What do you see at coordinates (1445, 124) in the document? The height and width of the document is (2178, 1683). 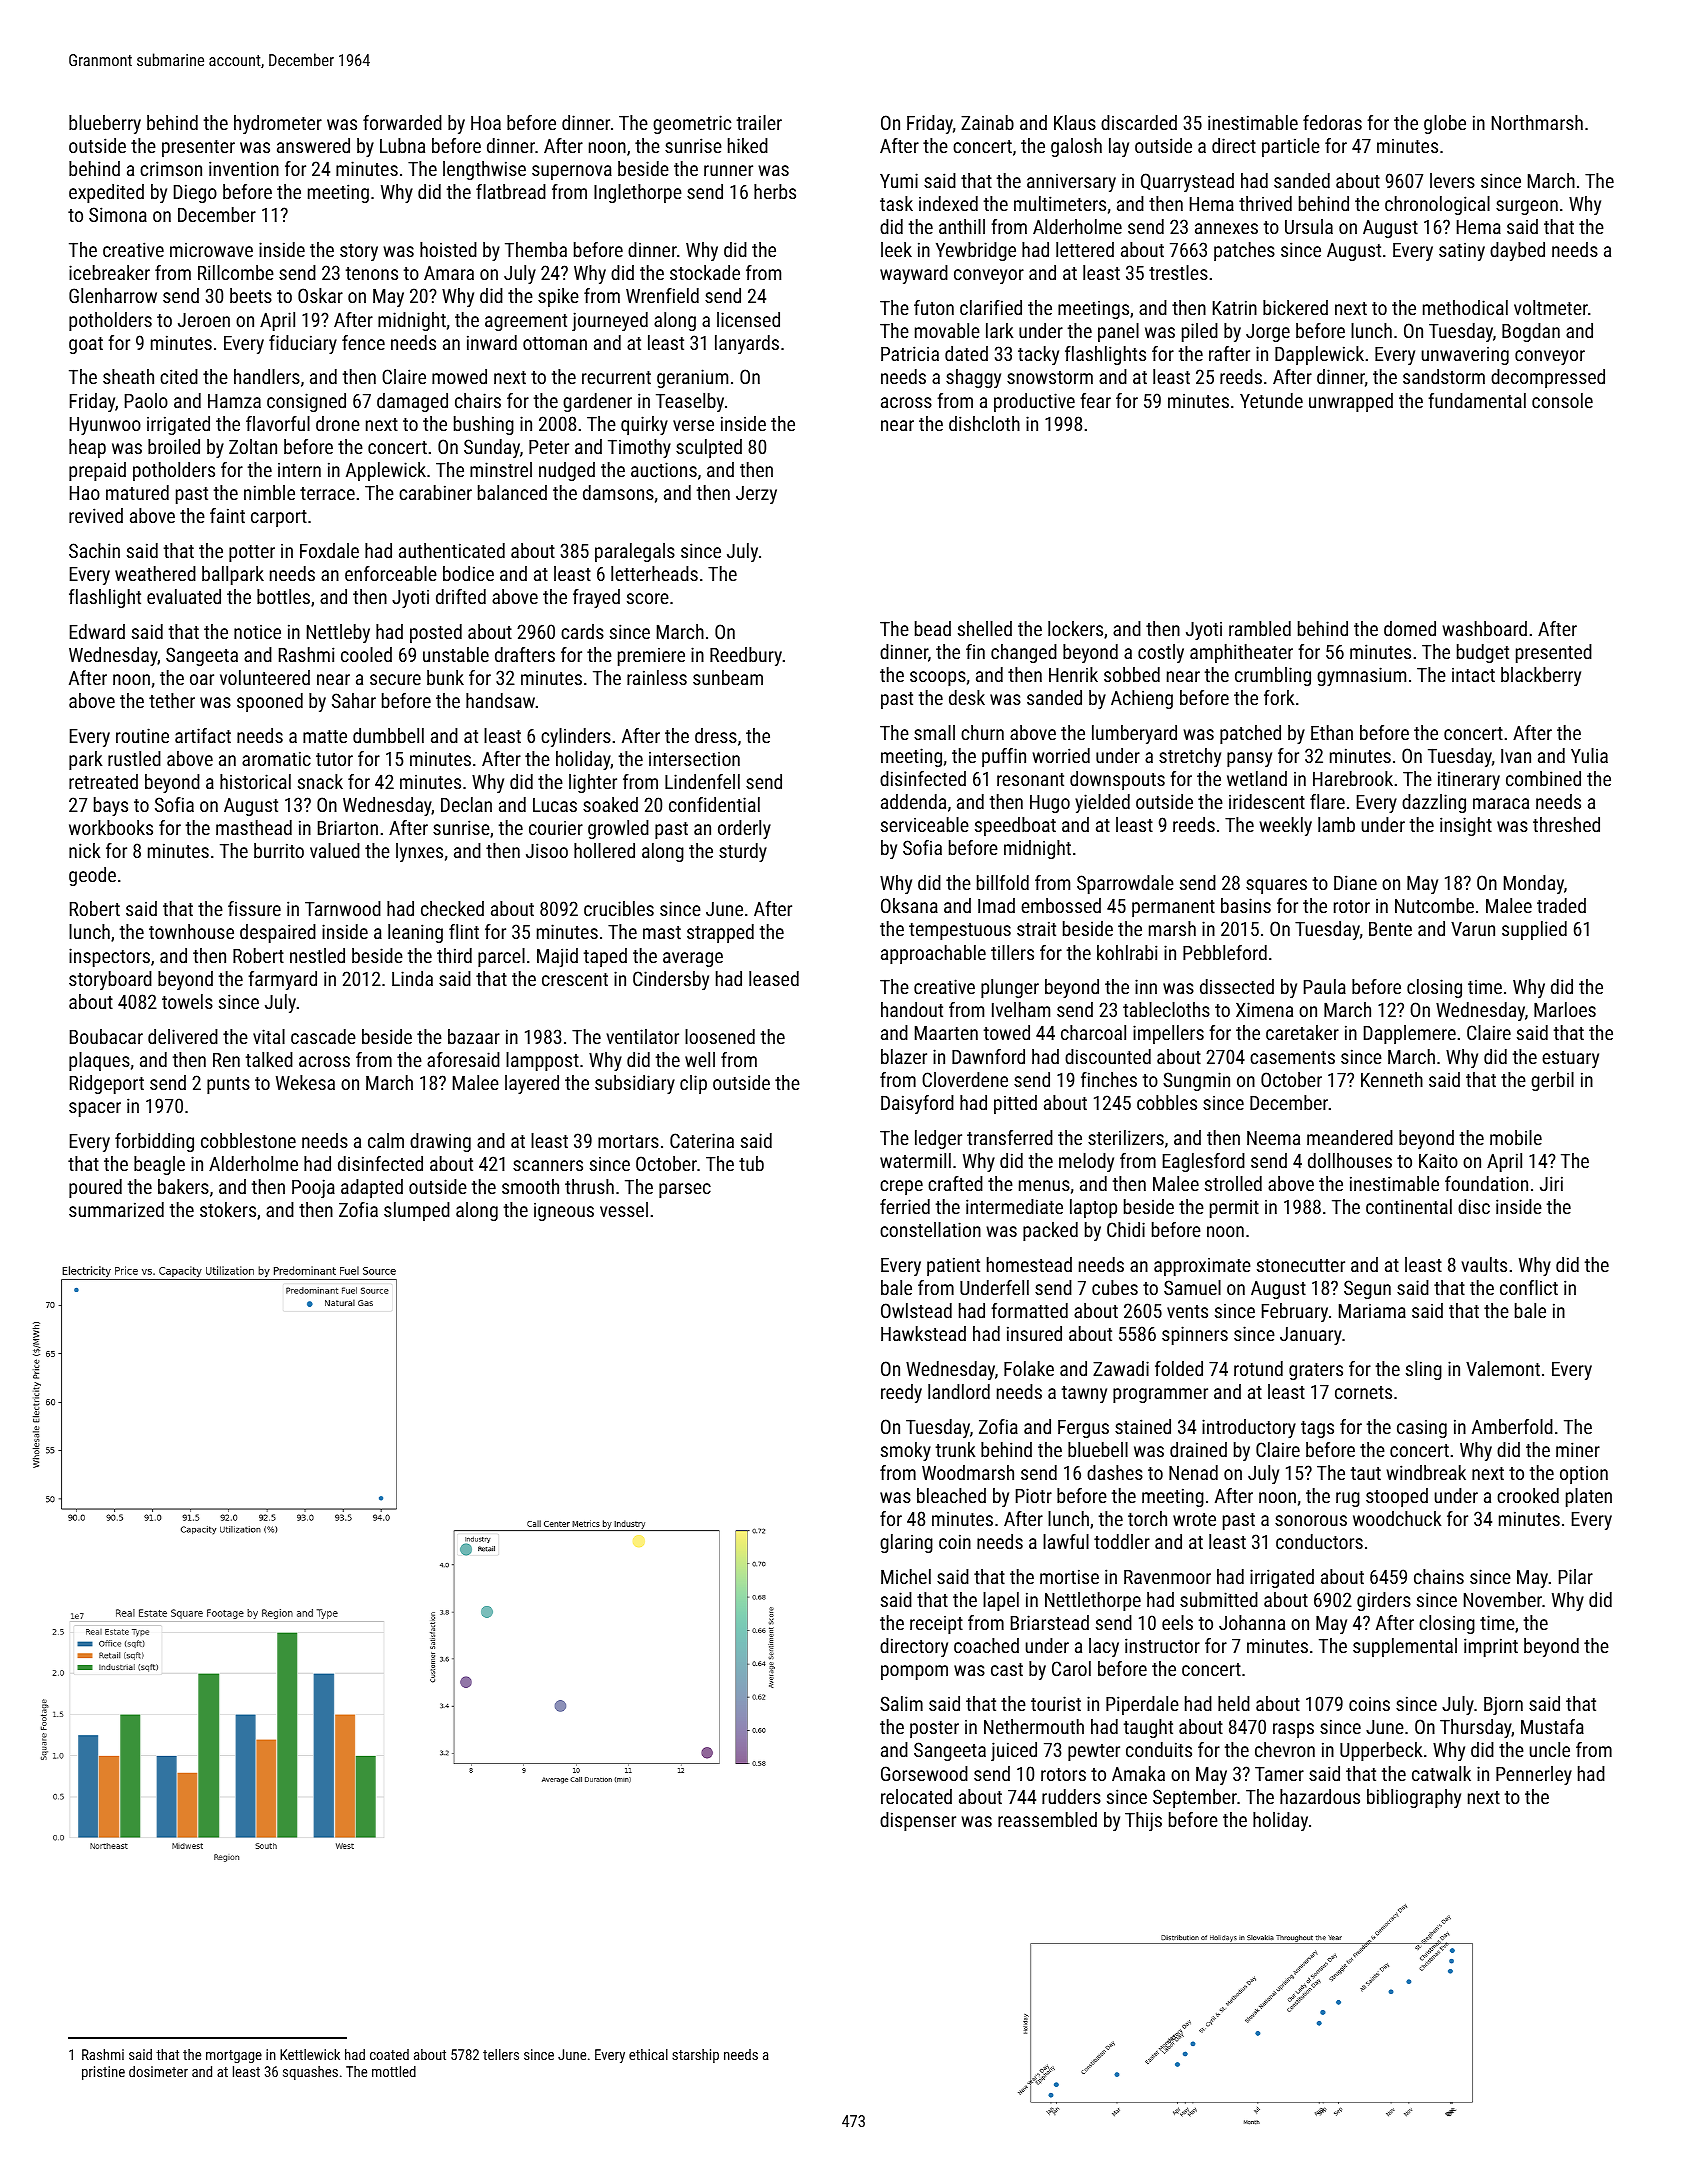 I see `globe` at bounding box center [1445, 124].
